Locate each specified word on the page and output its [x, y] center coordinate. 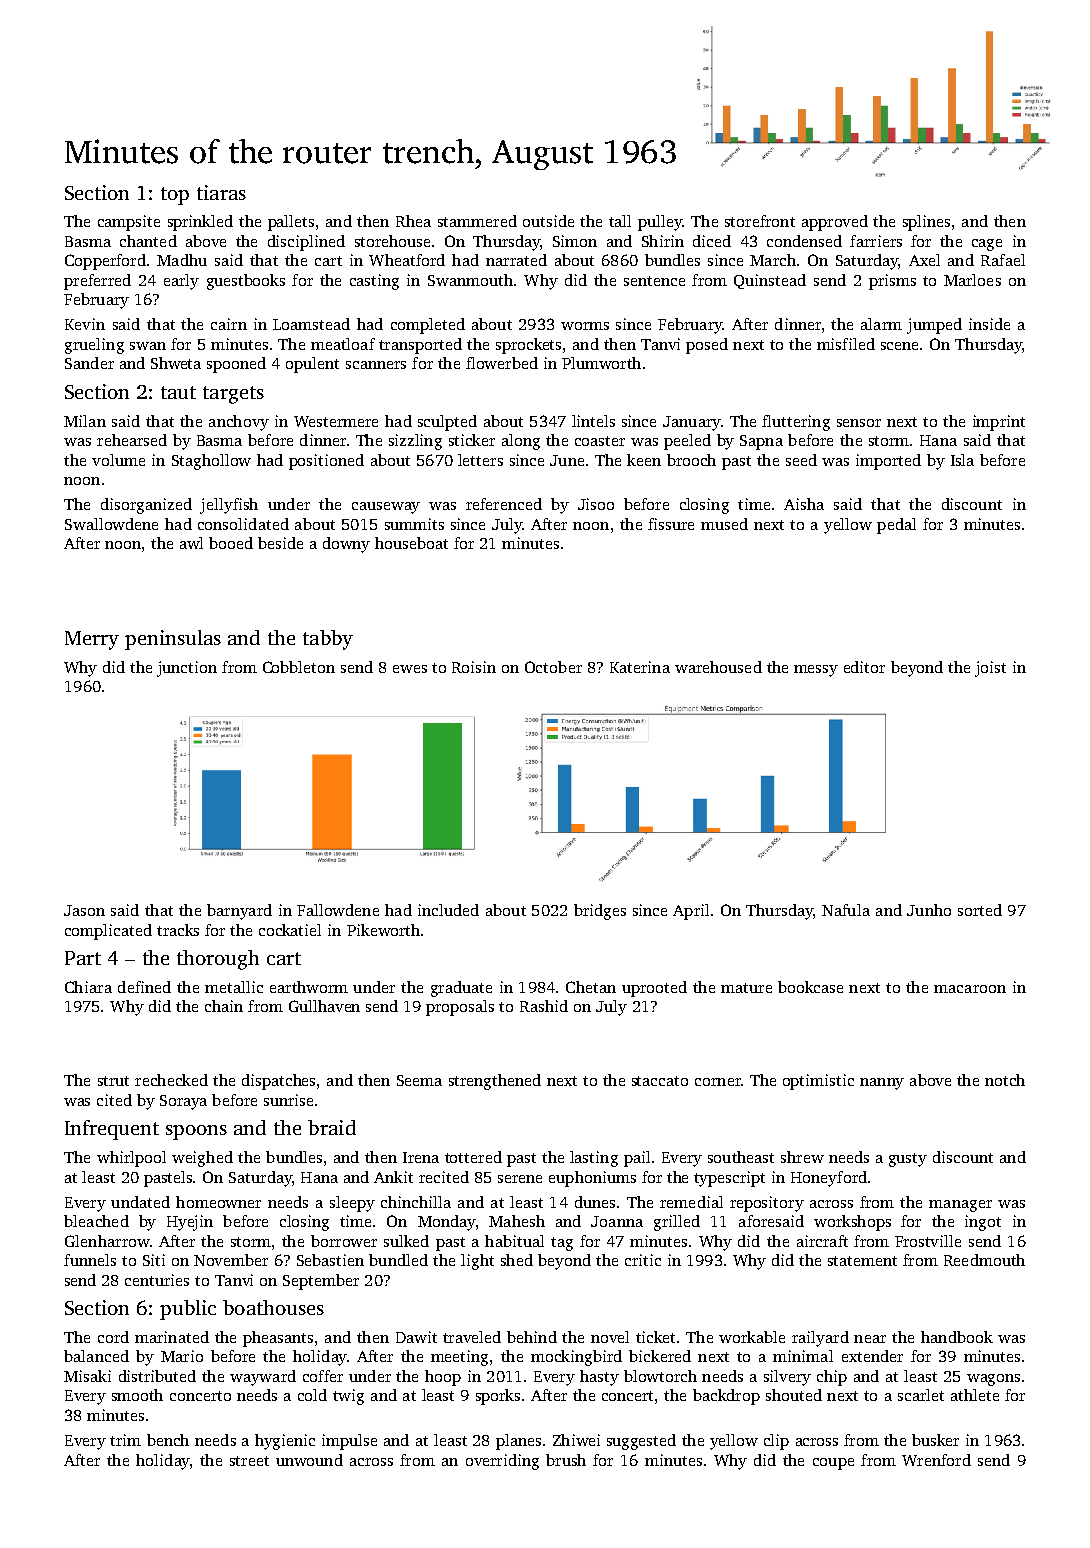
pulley [660, 223]
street [249, 1461]
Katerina [640, 667]
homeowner [218, 1202]
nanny [882, 1084]
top [175, 196]
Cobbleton [299, 667]
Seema [419, 1080]
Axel [924, 260]
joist [990, 669]
